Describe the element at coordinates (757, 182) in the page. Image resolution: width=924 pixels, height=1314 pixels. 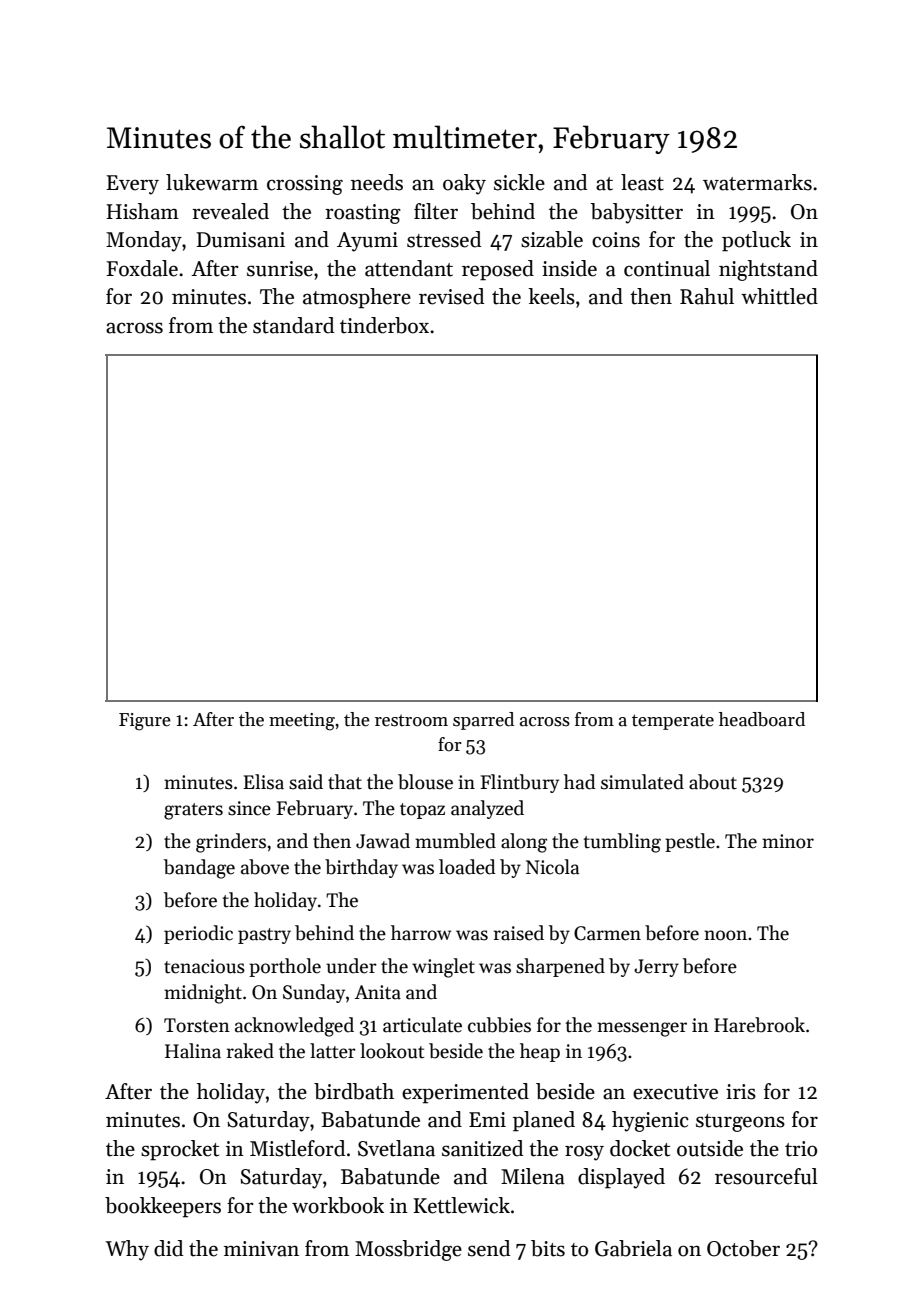
I see `watermarks` at that location.
